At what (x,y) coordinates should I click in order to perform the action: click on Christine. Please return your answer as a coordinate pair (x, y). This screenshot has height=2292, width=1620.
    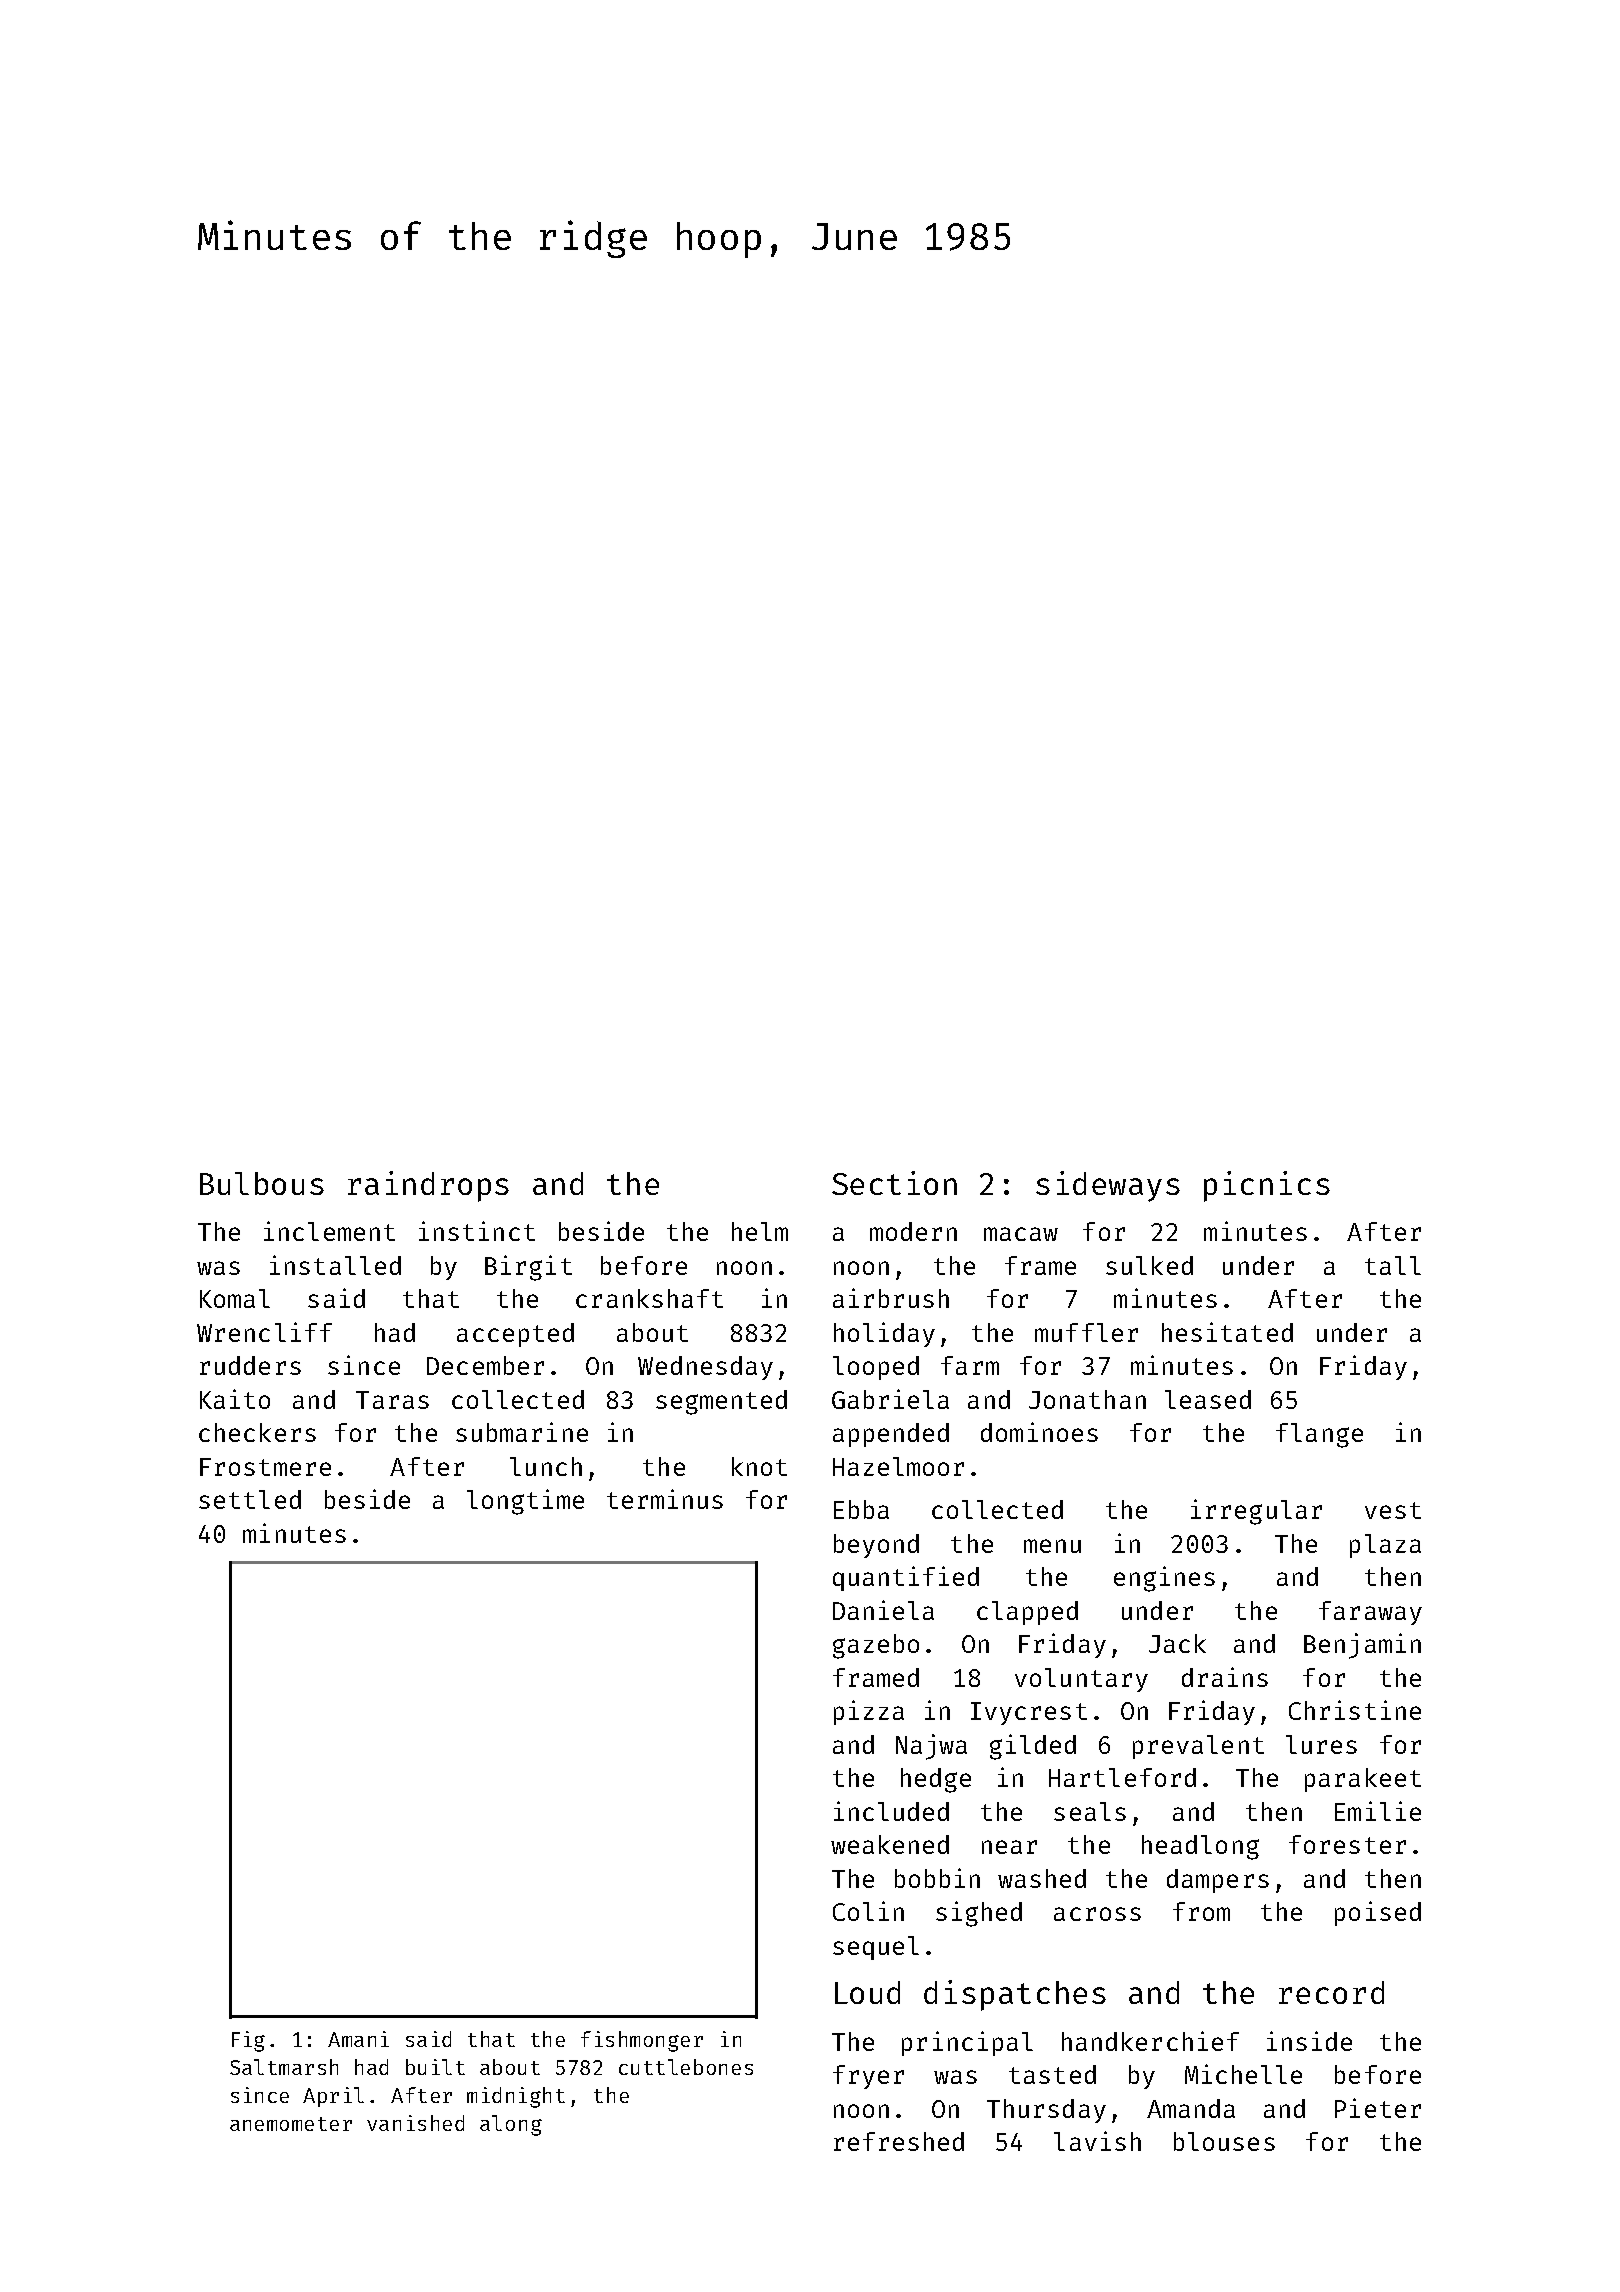
    Looking at the image, I should click on (1355, 1710).
